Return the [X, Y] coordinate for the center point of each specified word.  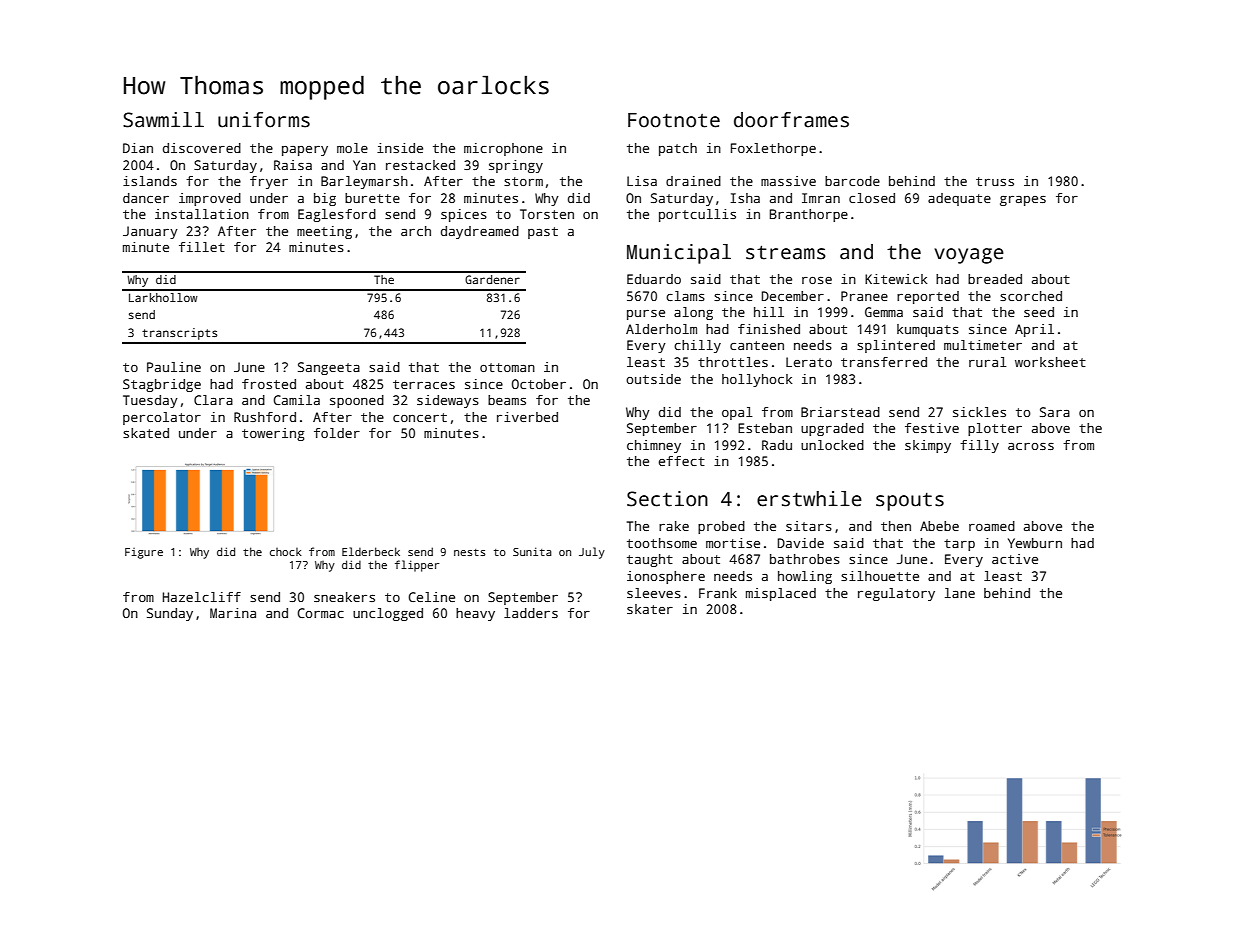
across [1031, 446]
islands [150, 181]
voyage [969, 256]
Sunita [532, 551]
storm [523, 181]
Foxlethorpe [773, 149]
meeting [324, 232]
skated [146, 433]
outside [653, 379]
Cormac [320, 613]
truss [995, 181]
